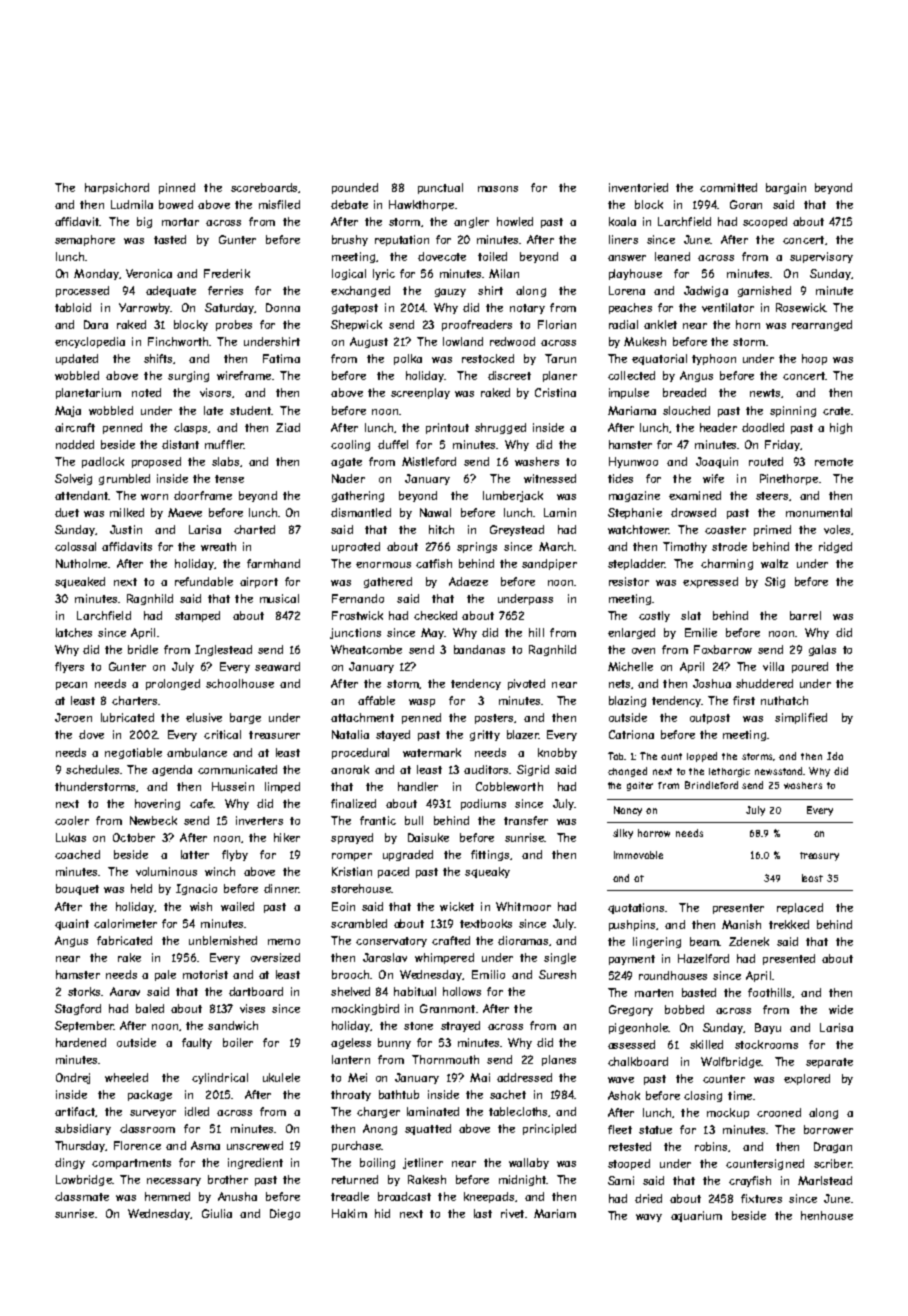  I want to click on treadle, so click(350, 1196).
